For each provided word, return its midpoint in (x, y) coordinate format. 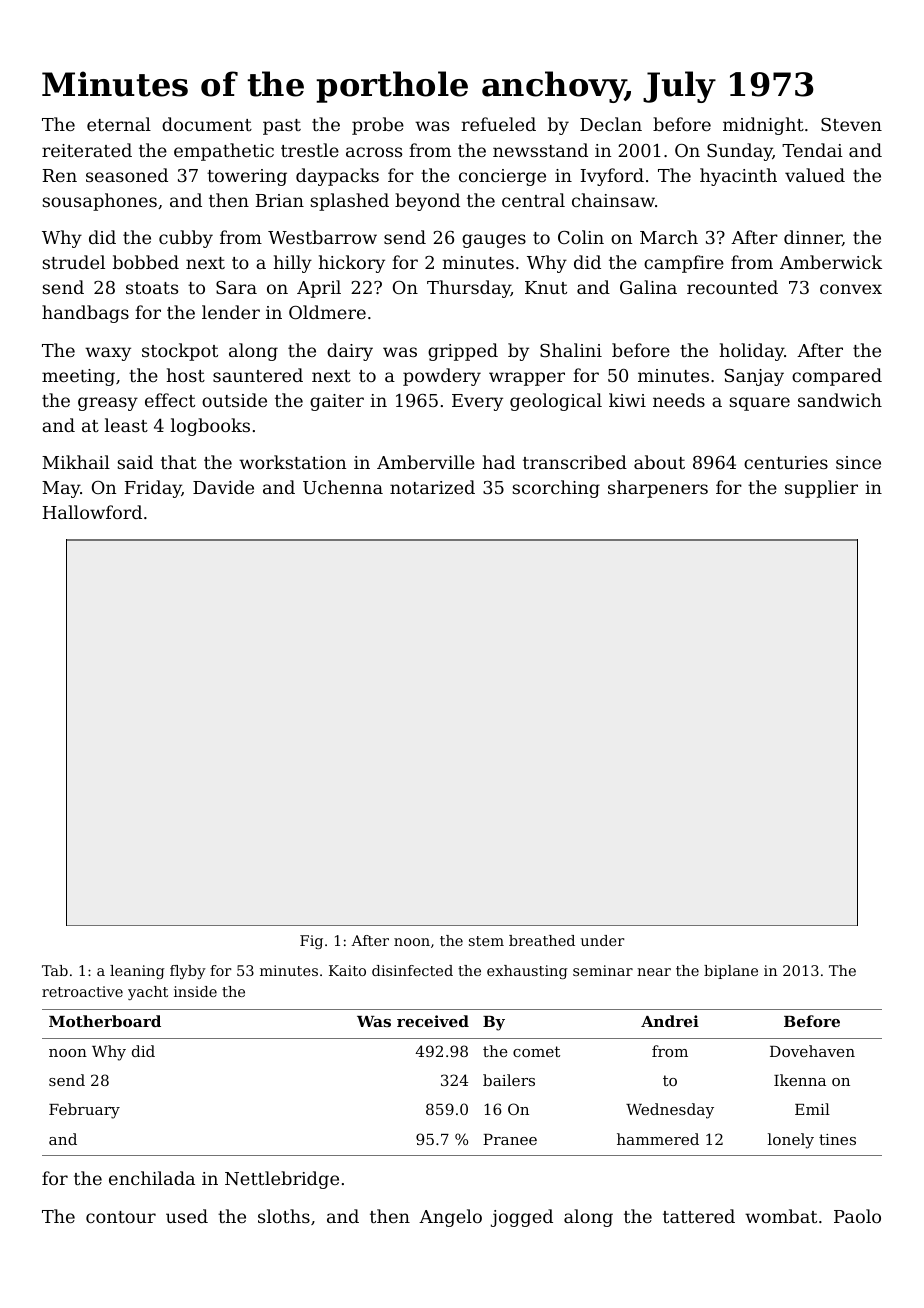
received (433, 1021)
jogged (522, 1218)
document (207, 124)
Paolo (857, 1216)
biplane (731, 972)
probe (378, 126)
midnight (763, 126)
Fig (311, 942)
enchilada (152, 1178)
